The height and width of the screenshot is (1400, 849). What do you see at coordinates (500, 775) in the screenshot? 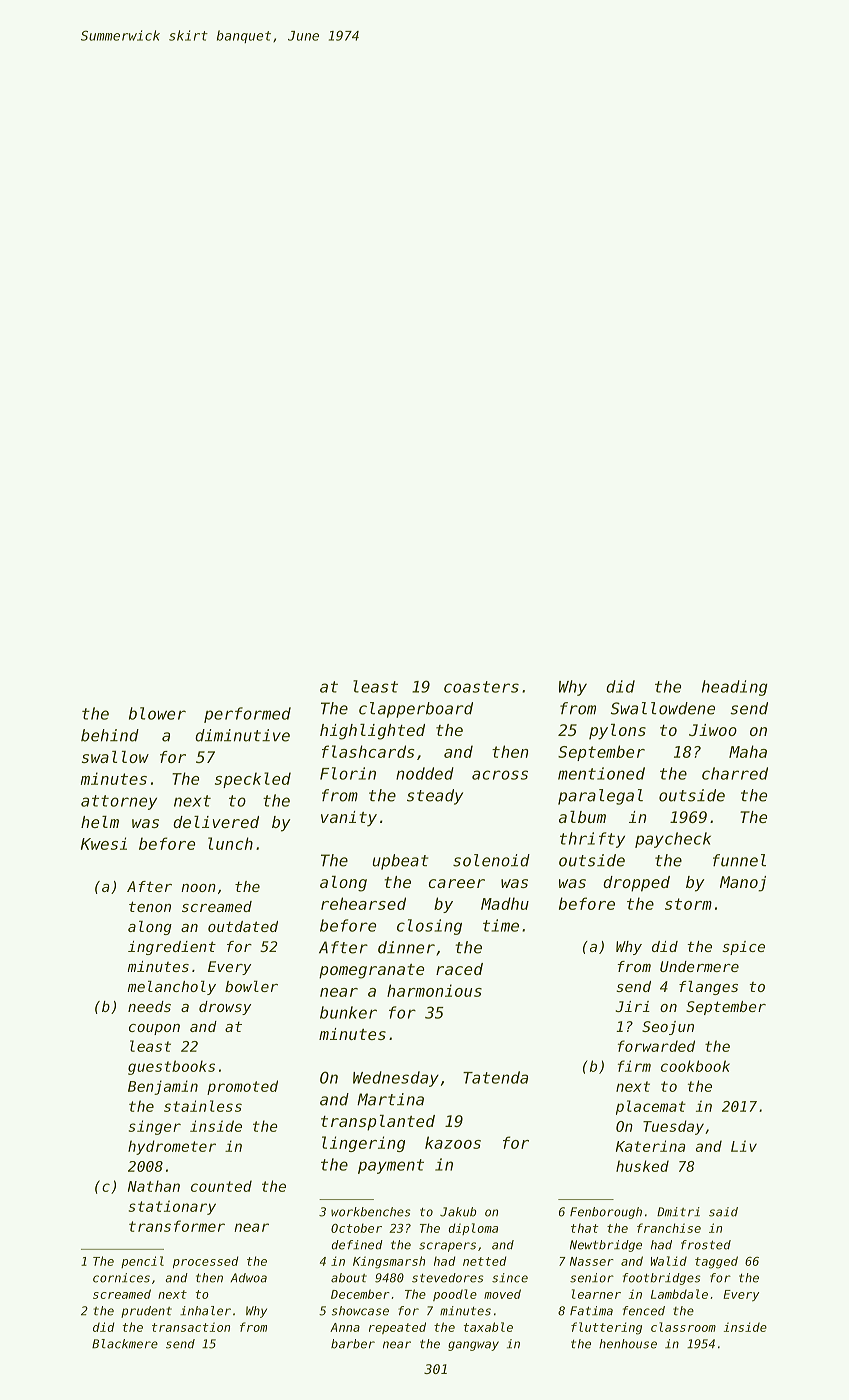
I see `across` at bounding box center [500, 775].
